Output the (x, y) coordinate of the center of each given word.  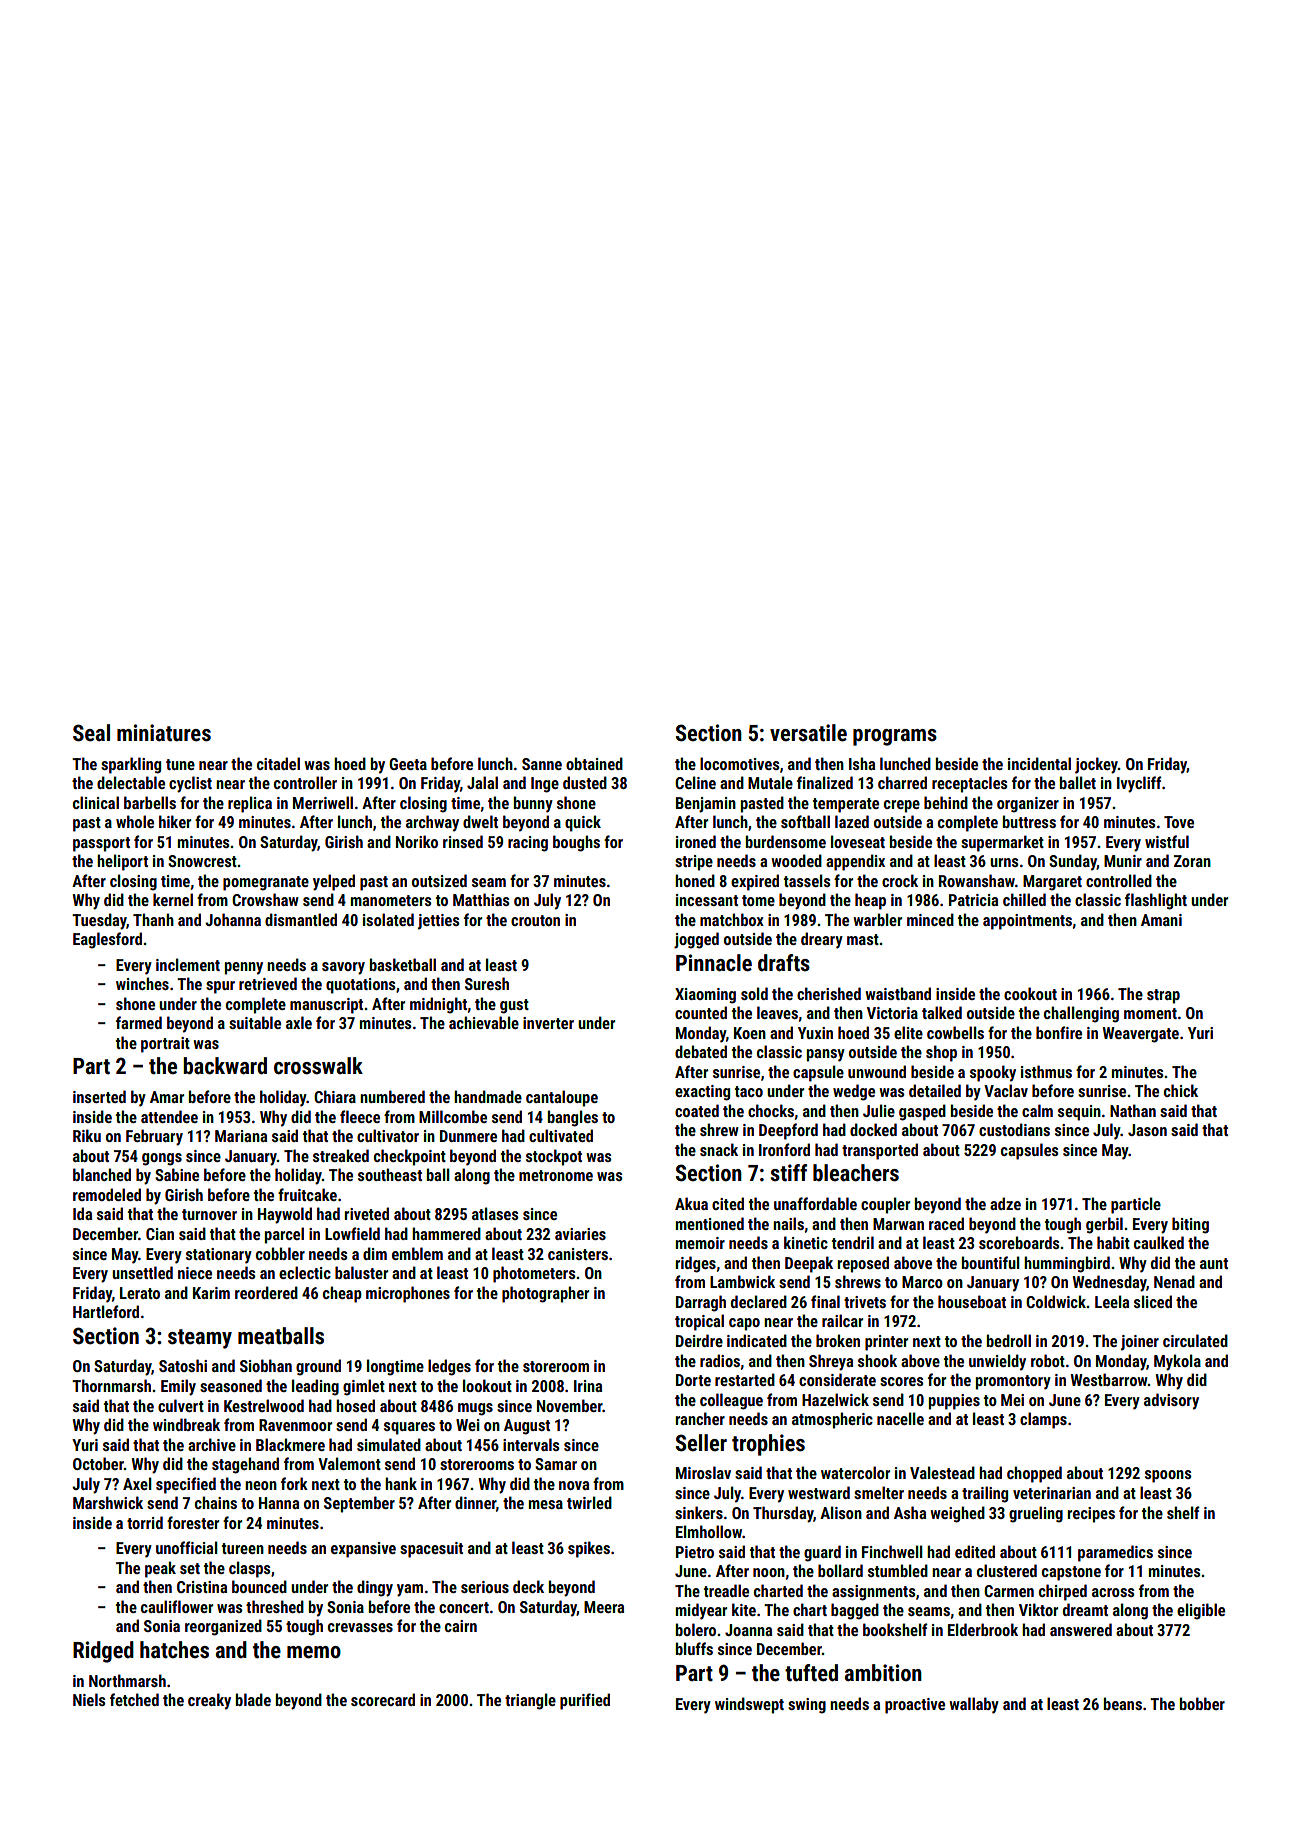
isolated (388, 919)
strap (1163, 996)
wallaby (974, 1705)
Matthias (481, 899)
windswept (749, 1705)
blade (253, 1699)
